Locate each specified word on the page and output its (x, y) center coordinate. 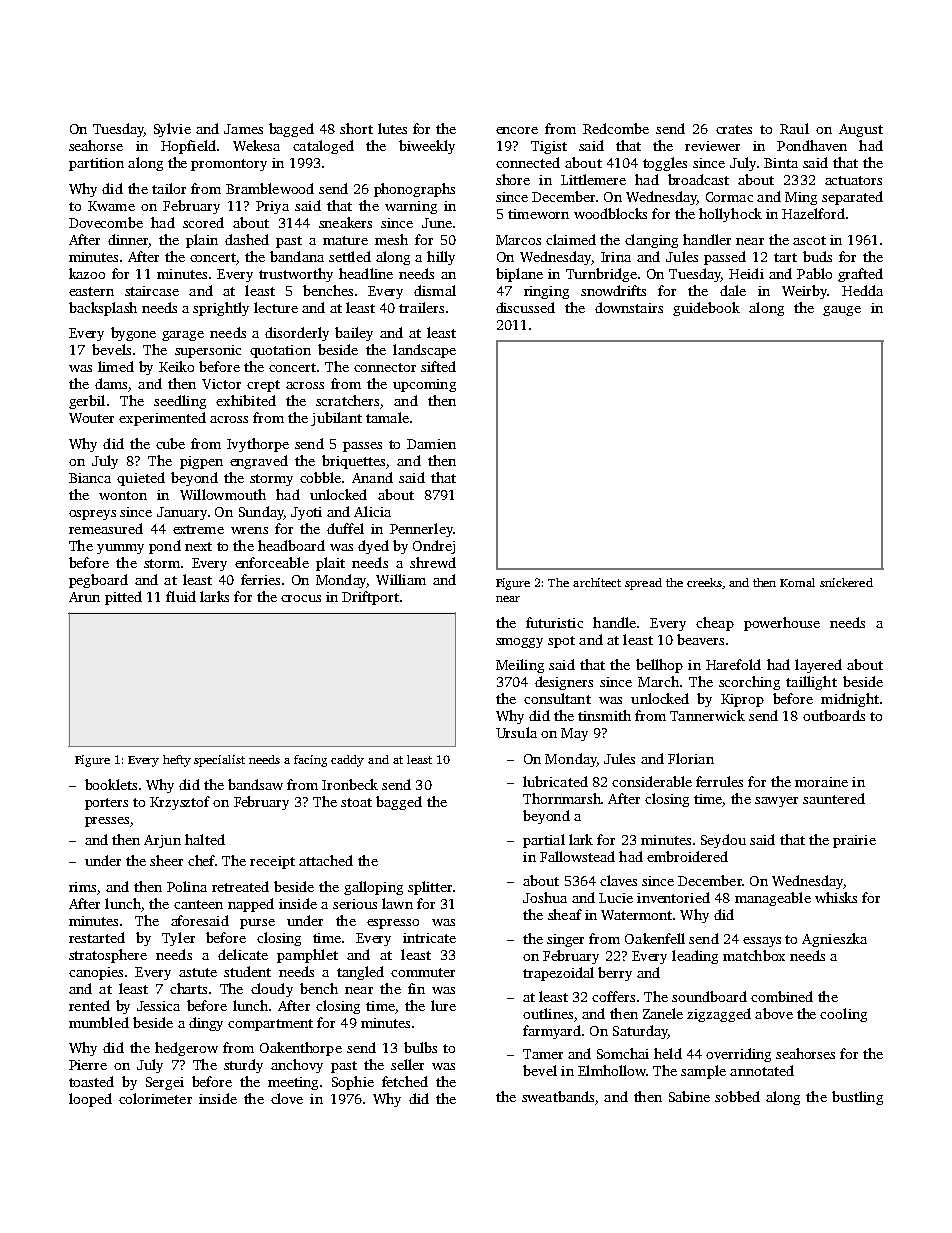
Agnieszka (834, 940)
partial (544, 841)
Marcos (518, 240)
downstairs (629, 307)
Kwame (111, 206)
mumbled (99, 1022)
